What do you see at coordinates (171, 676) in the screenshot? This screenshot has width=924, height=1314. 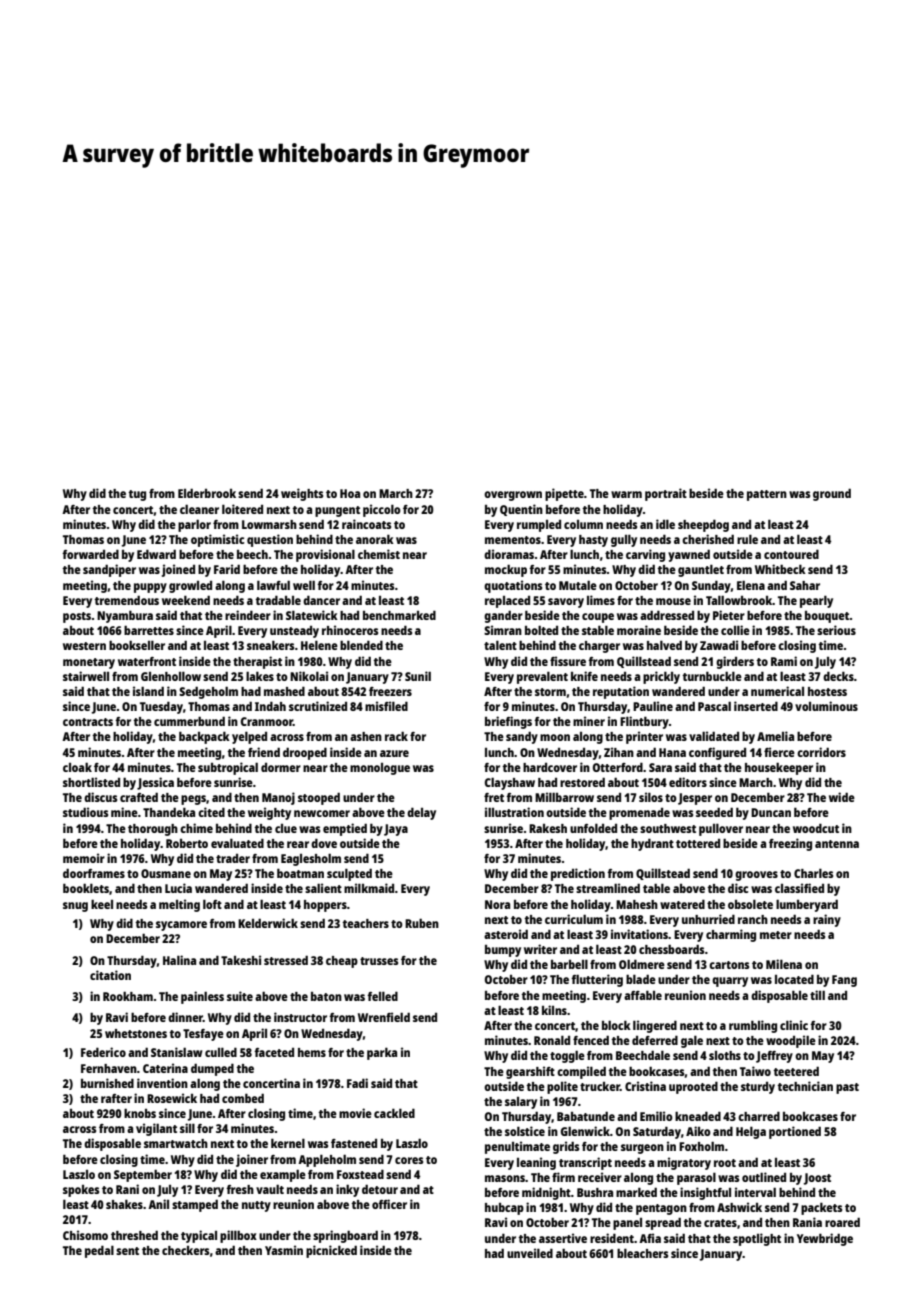 I see `Glenhollow` at bounding box center [171, 676].
